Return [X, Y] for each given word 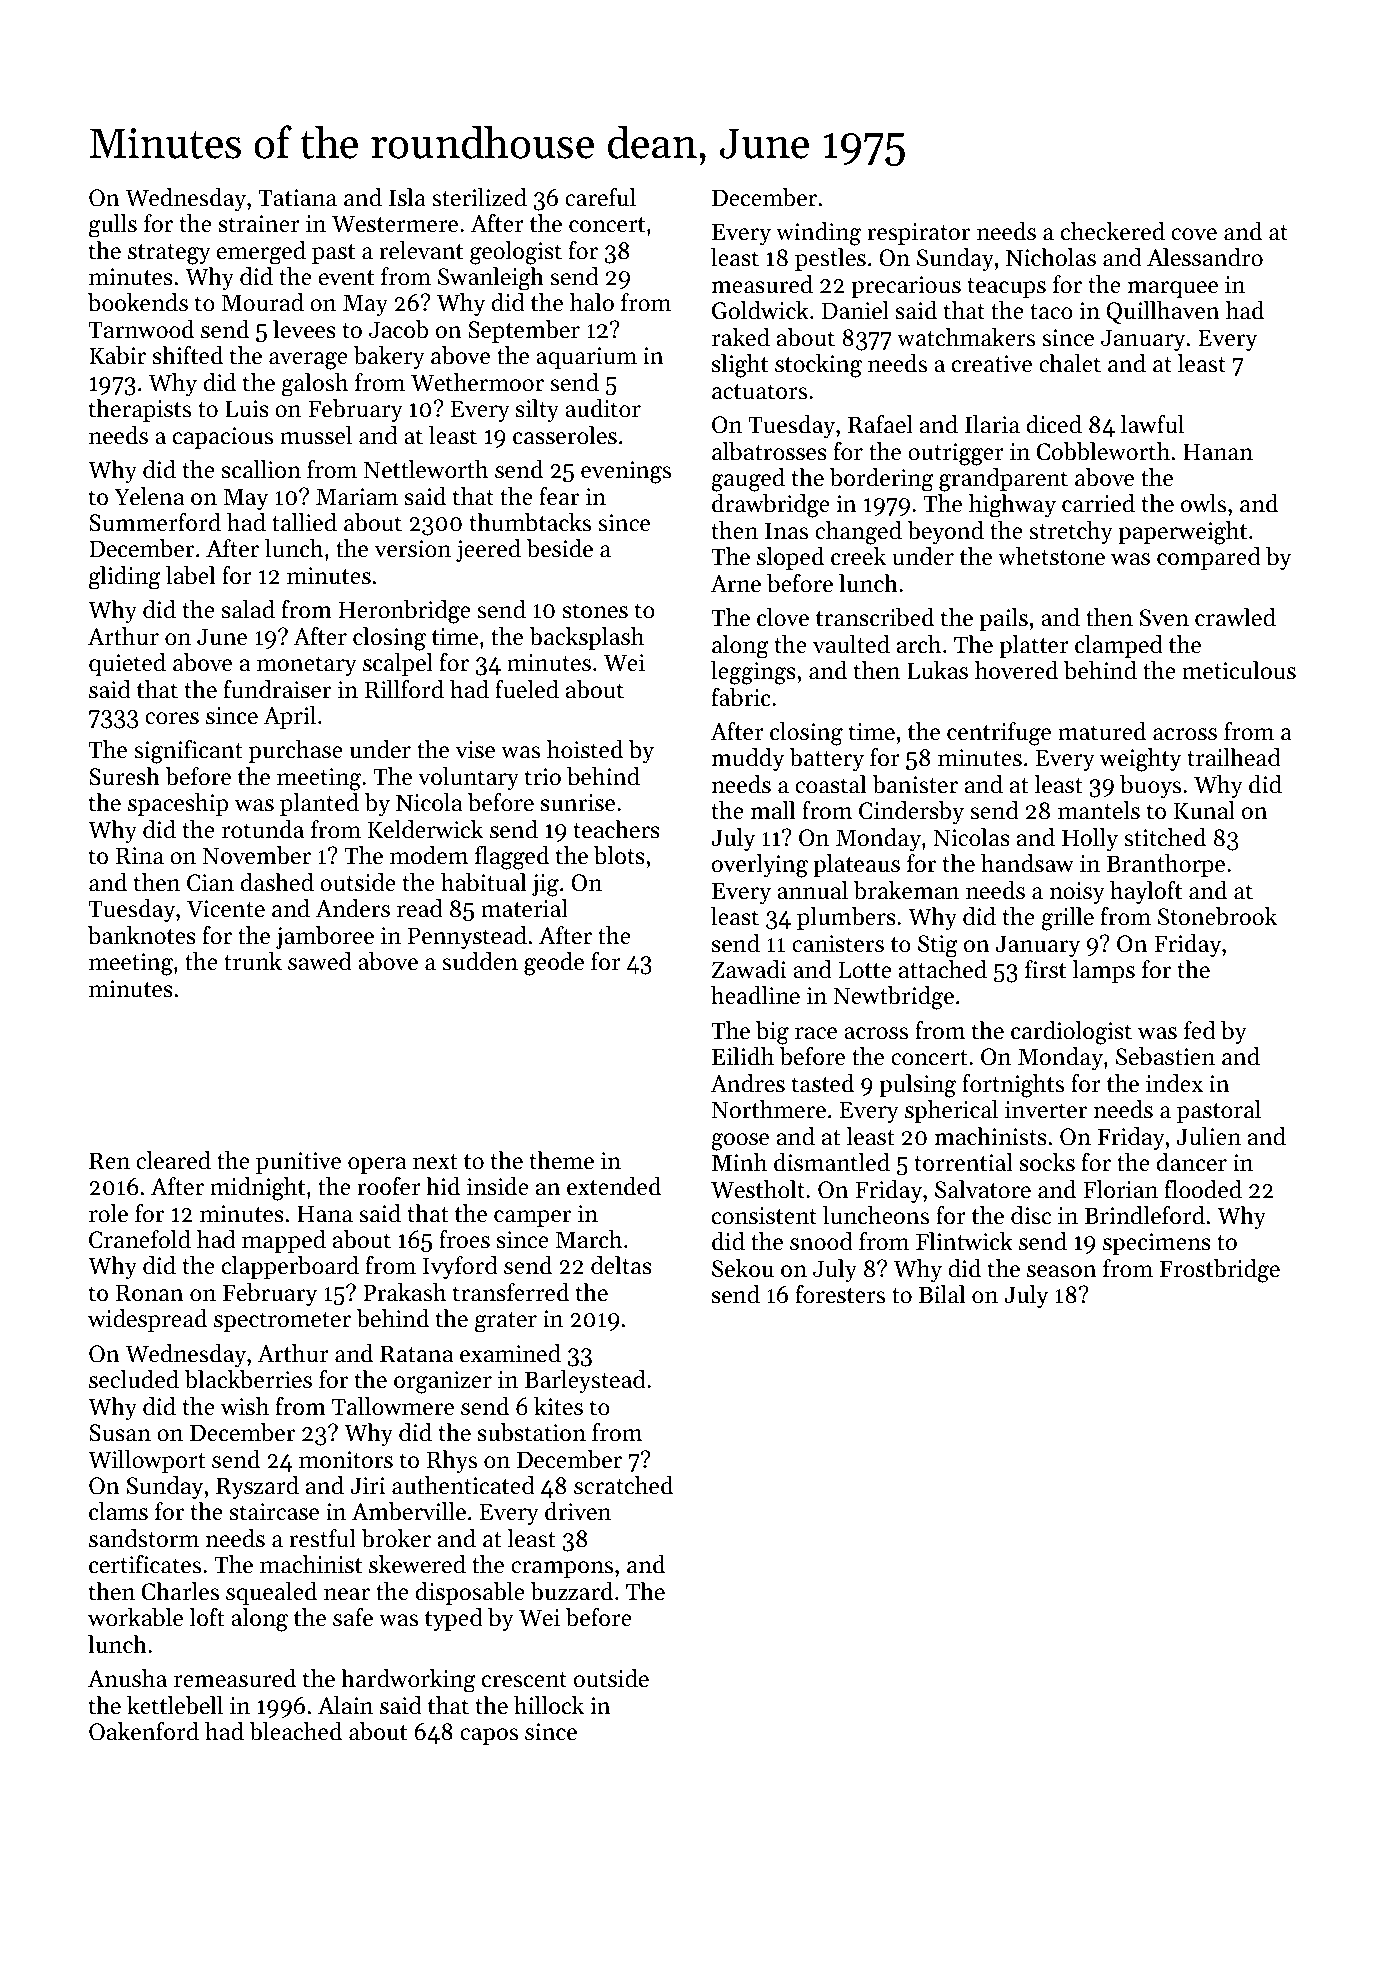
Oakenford [144, 1731]
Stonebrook [1217, 916]
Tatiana [297, 198]
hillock [549, 1705]
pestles [830, 259]
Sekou [743, 1268]
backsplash [586, 638]
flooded [1203, 1189]
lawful [1152, 424]
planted [319, 804]
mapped [284, 1241]
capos [489, 1736]
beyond [945, 532]
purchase [296, 751]
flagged [512, 858]
